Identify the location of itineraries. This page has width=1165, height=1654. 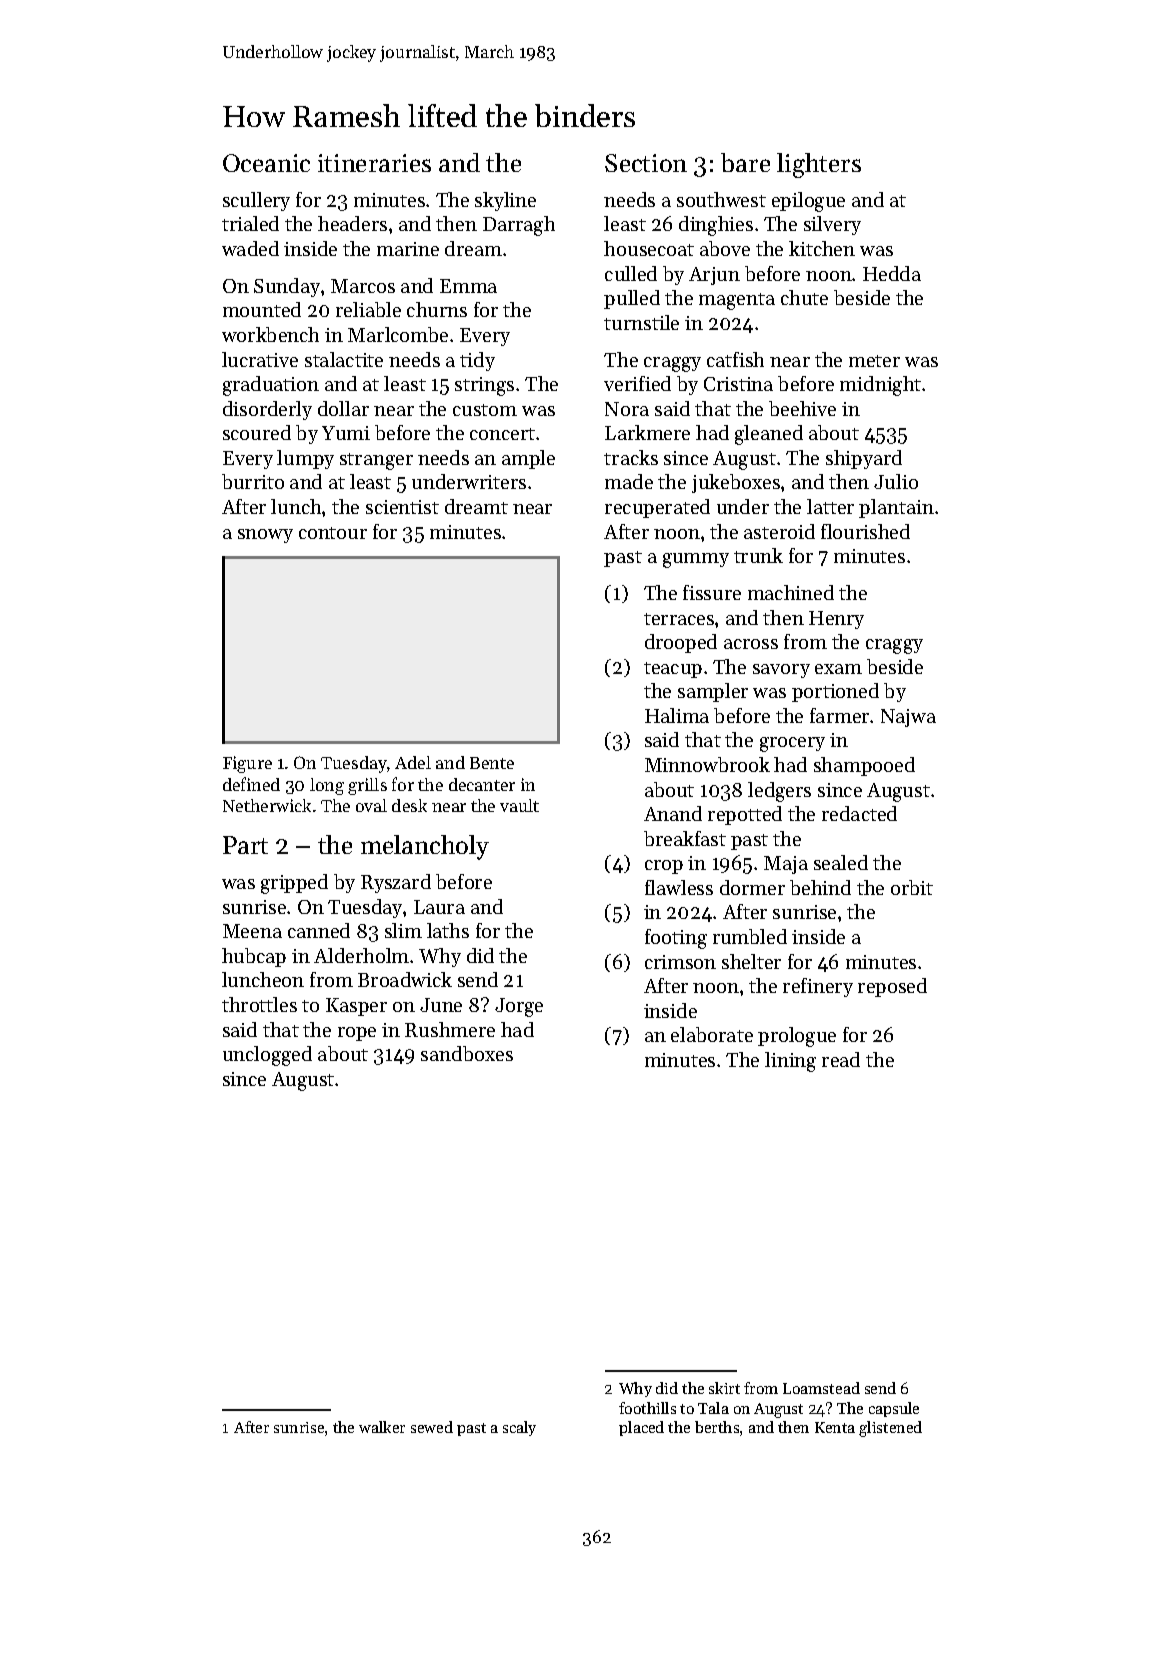
(374, 163).
